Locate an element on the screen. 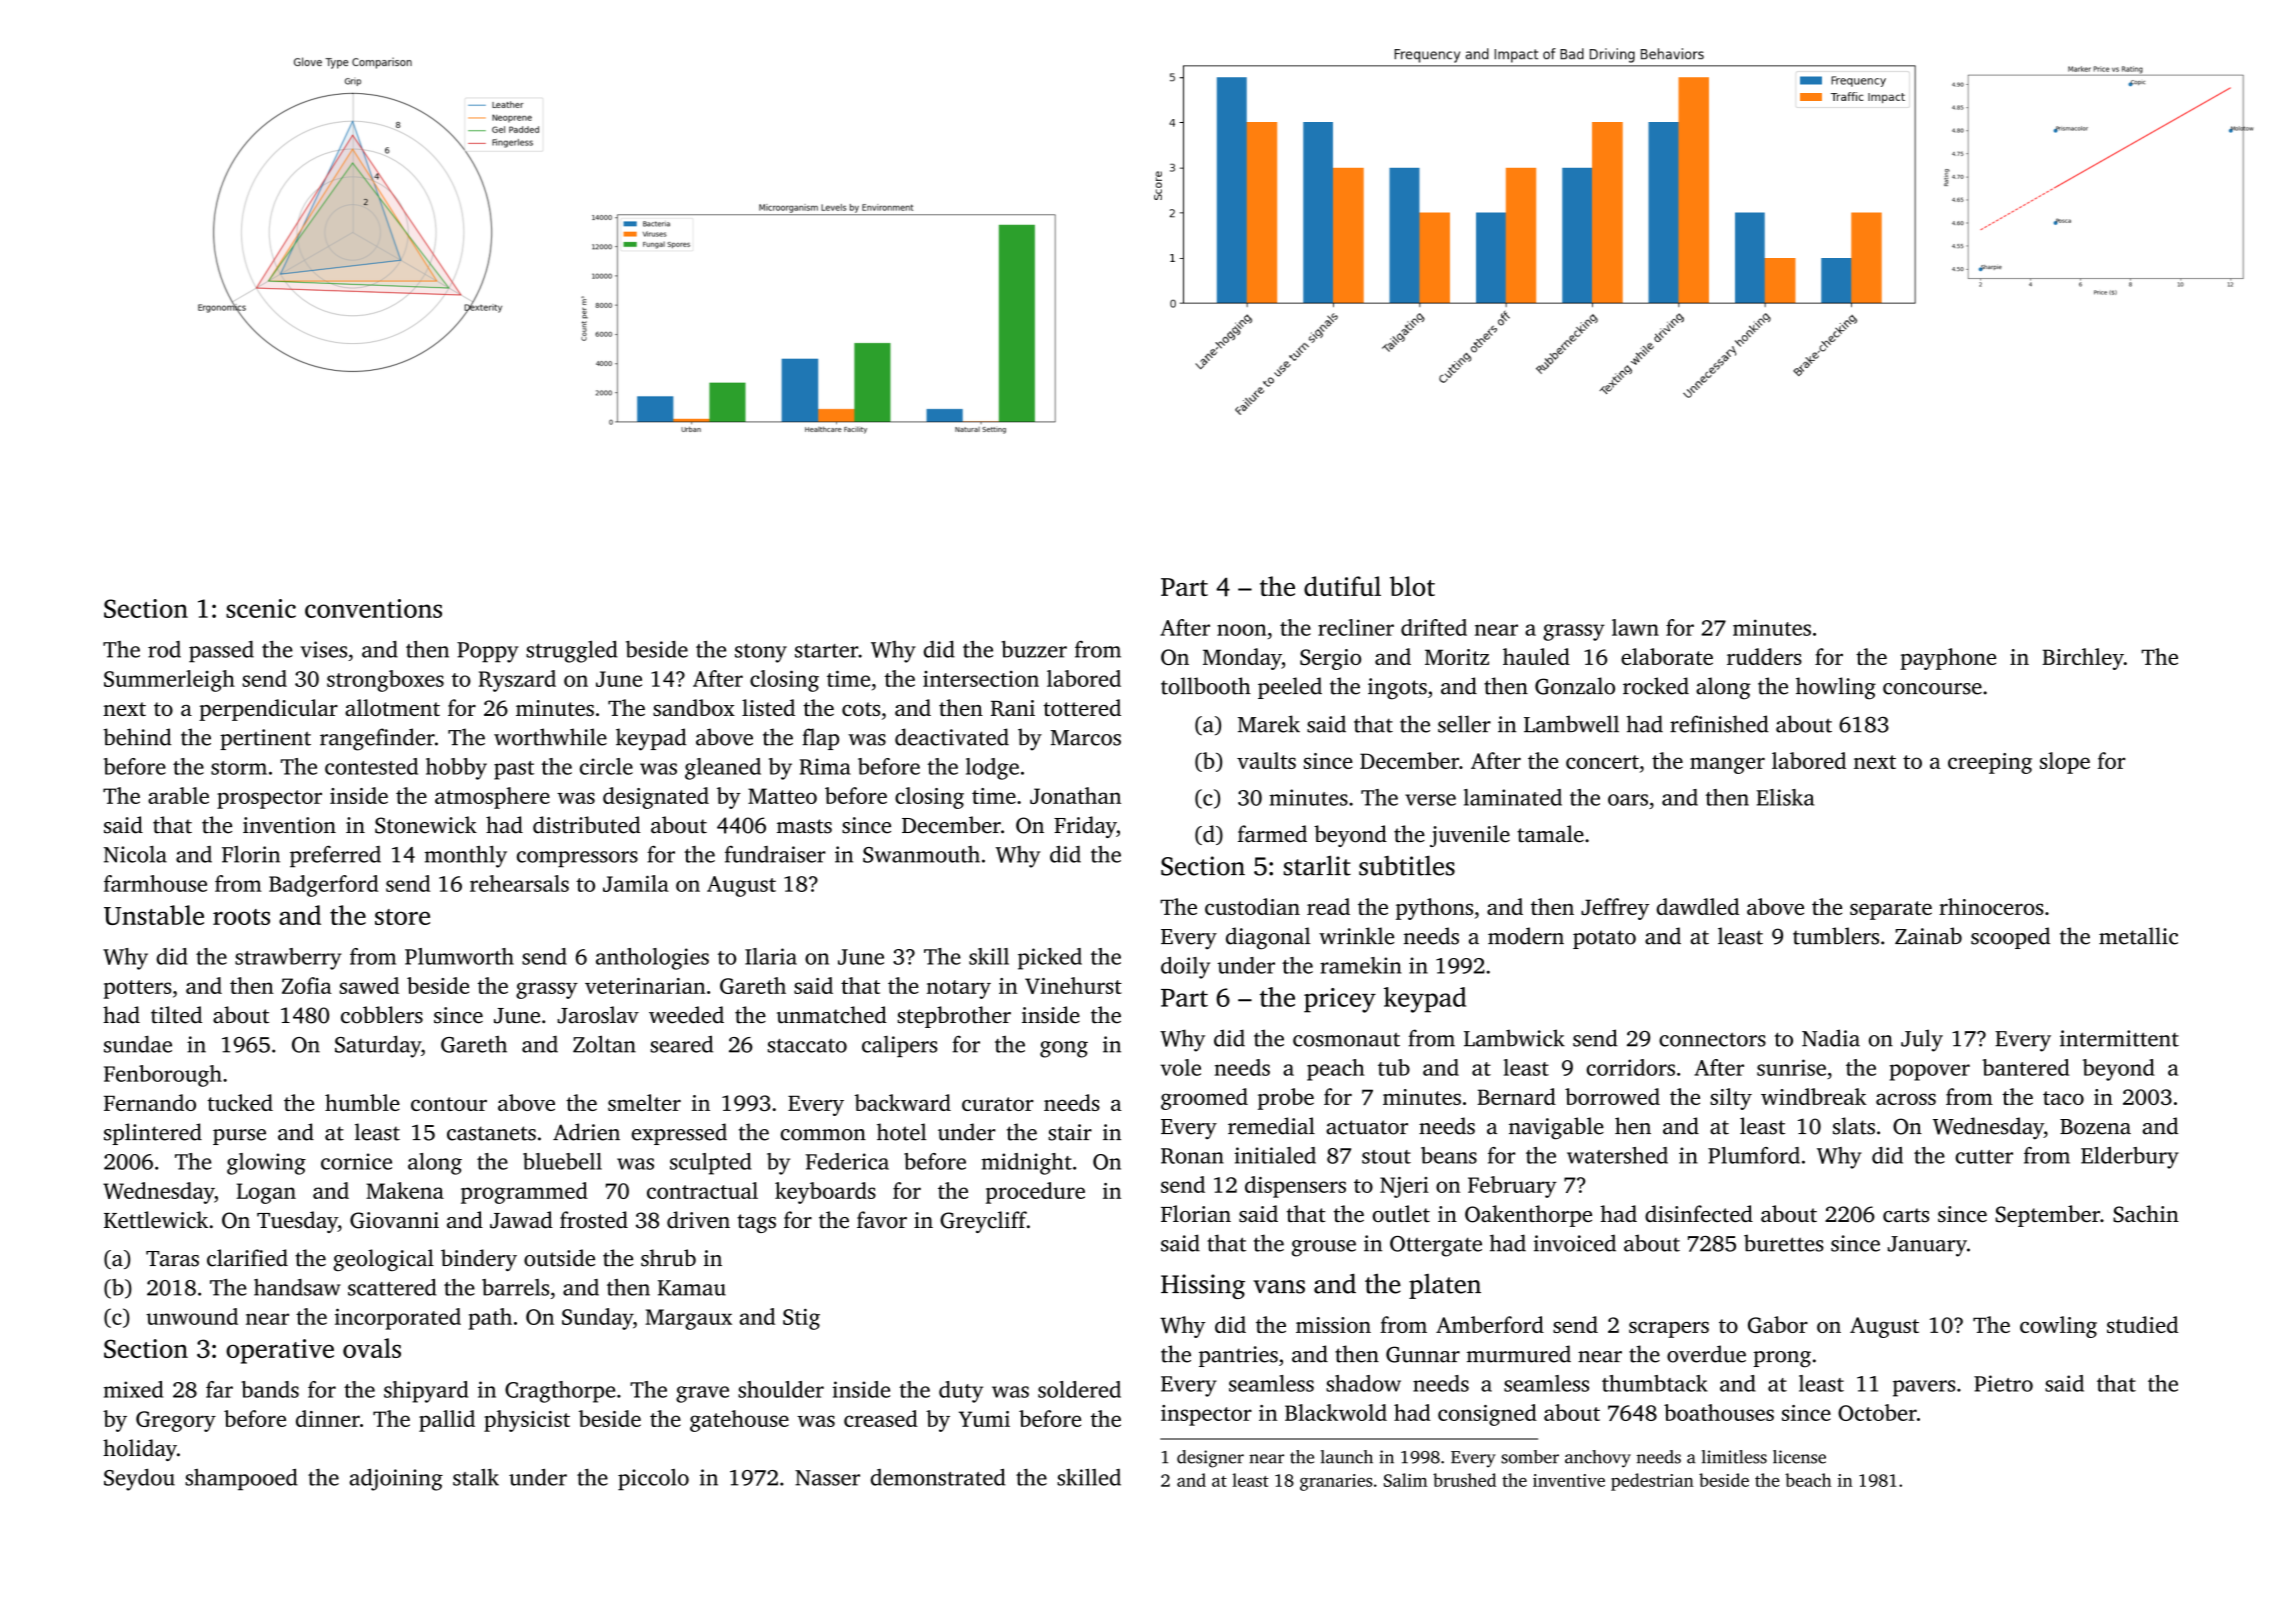 The image size is (2282, 1614). lawn is located at coordinates (1635, 627).
